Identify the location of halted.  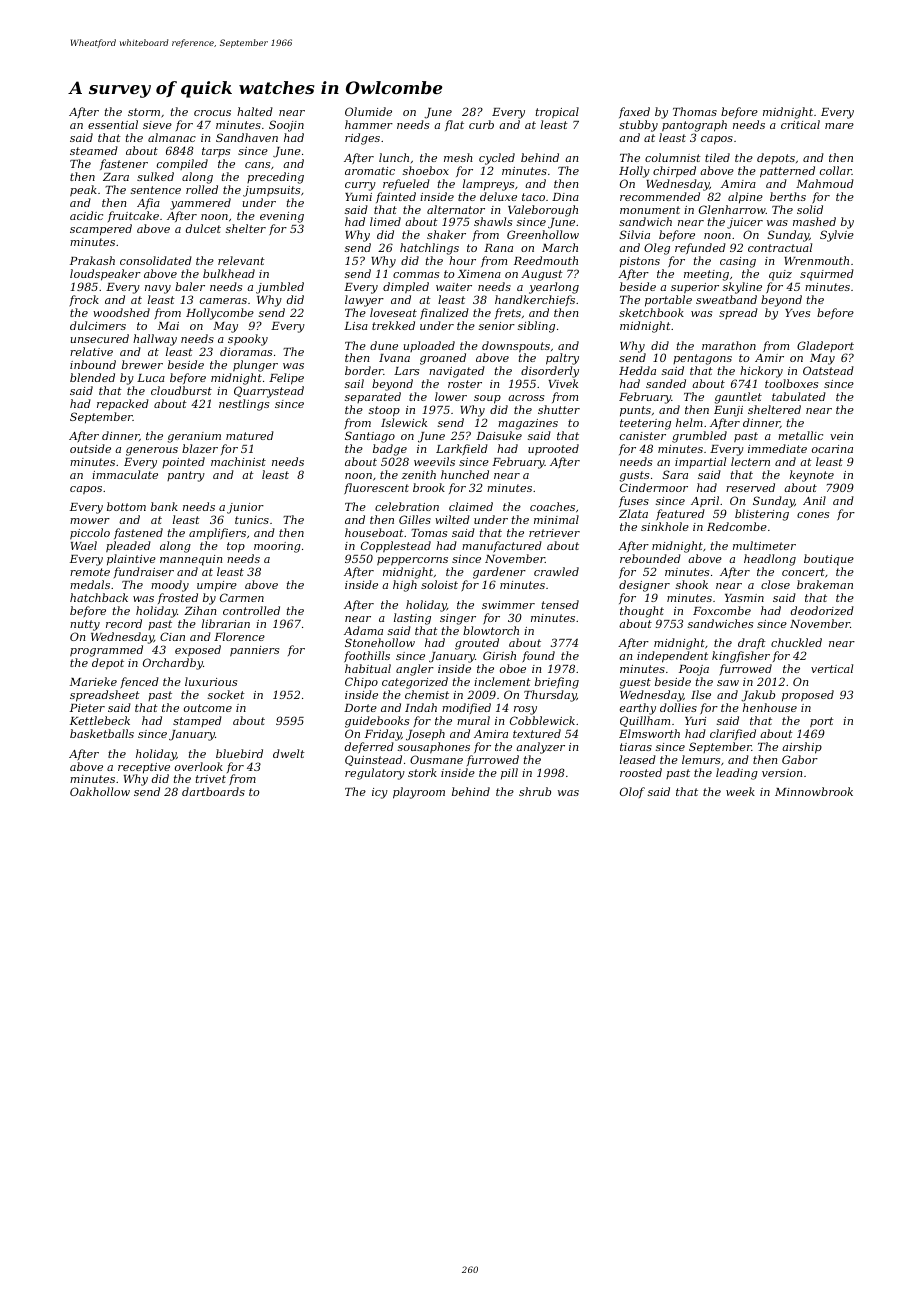
(255, 111).
